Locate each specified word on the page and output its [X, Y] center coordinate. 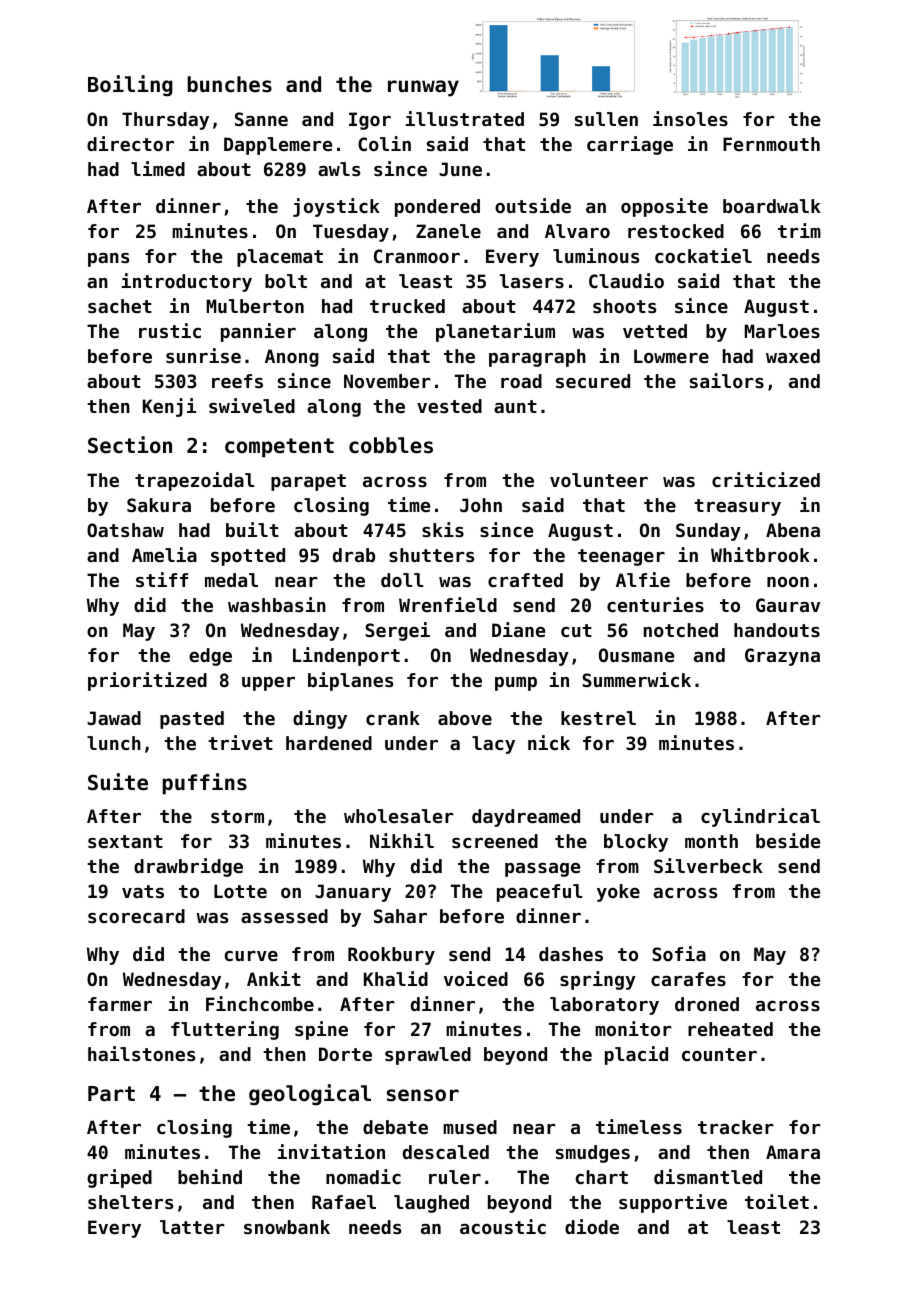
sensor [423, 1095]
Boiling [130, 85]
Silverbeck [708, 865]
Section [130, 445]
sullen [606, 119]
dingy [320, 719]
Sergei [397, 631]
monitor [633, 1028]
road [521, 381]
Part [111, 1094]
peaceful [540, 893]
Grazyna [782, 657]
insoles [690, 118]
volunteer [599, 480]
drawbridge [188, 867]
